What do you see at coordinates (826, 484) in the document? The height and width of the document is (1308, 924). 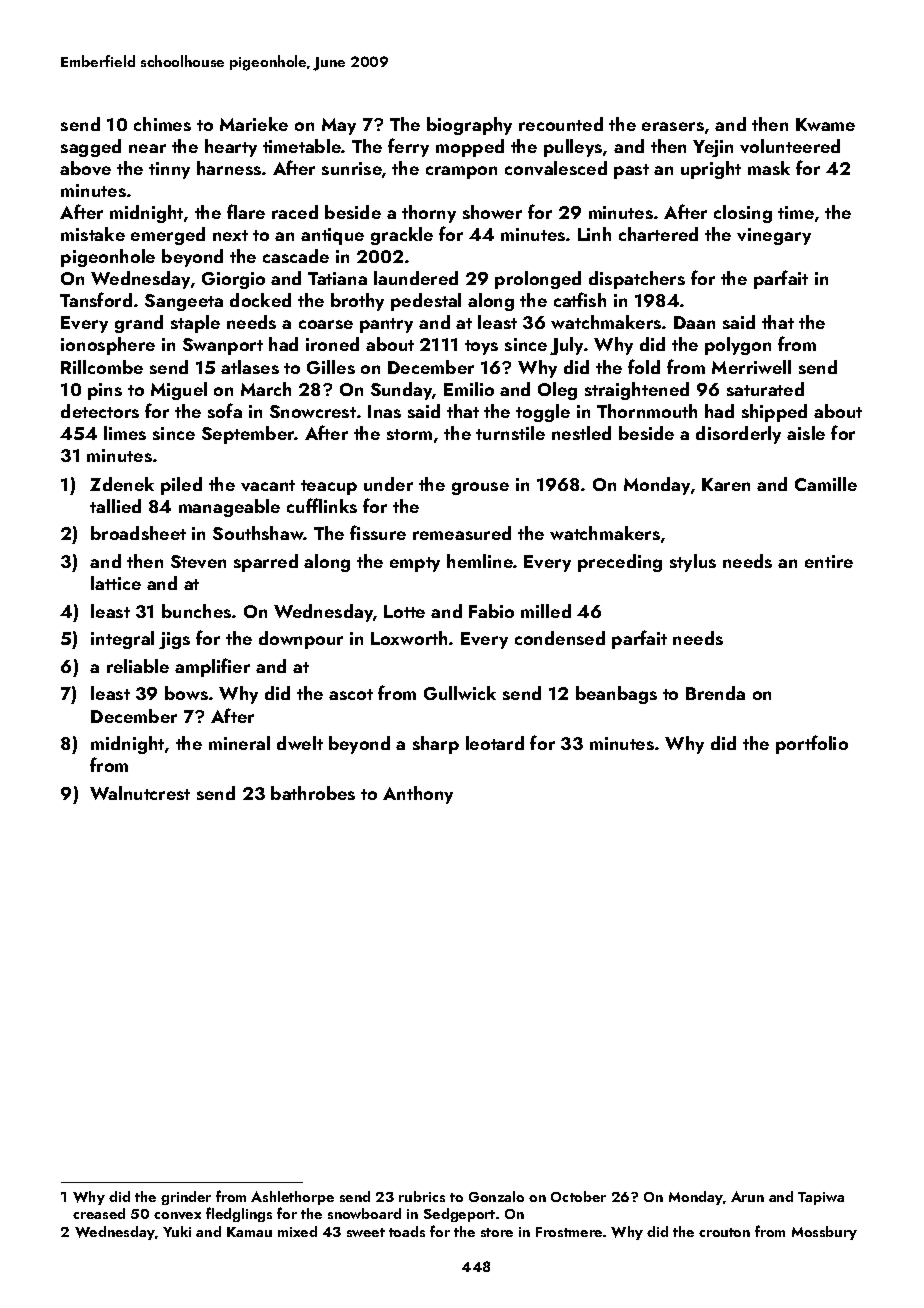 I see `Camille` at bounding box center [826, 484].
